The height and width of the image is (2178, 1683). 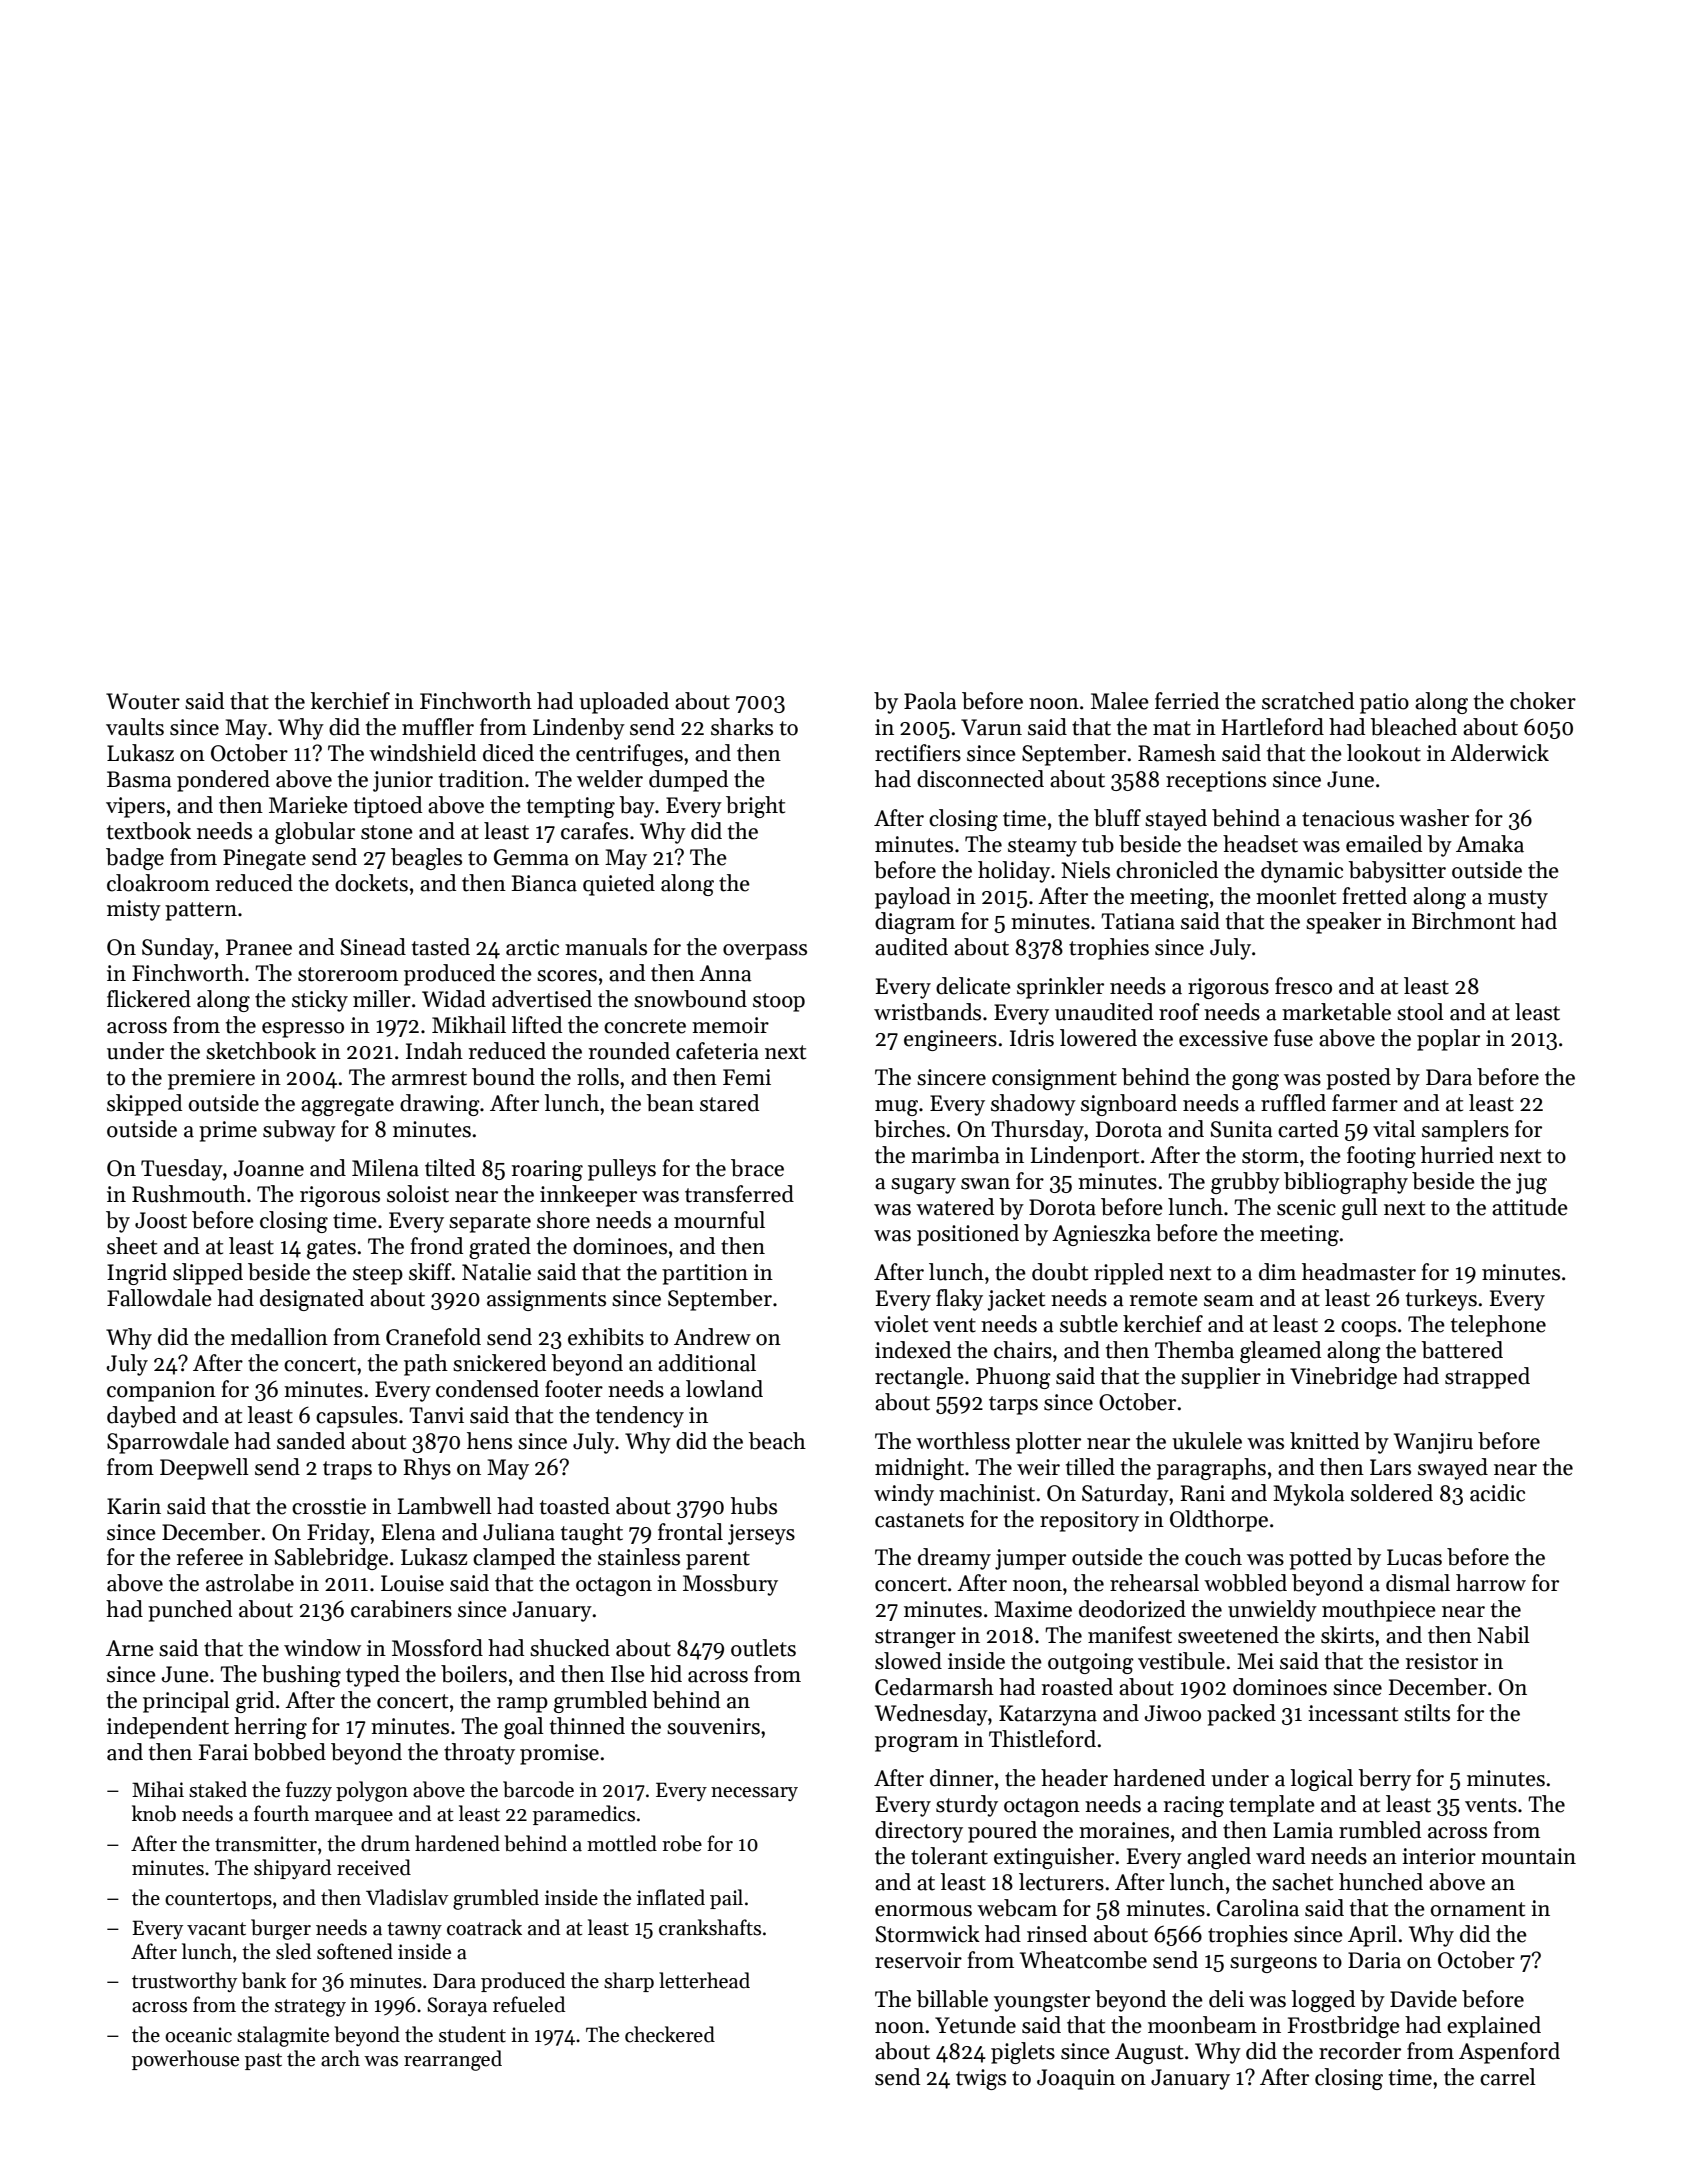 I want to click on choker, so click(x=1543, y=701).
